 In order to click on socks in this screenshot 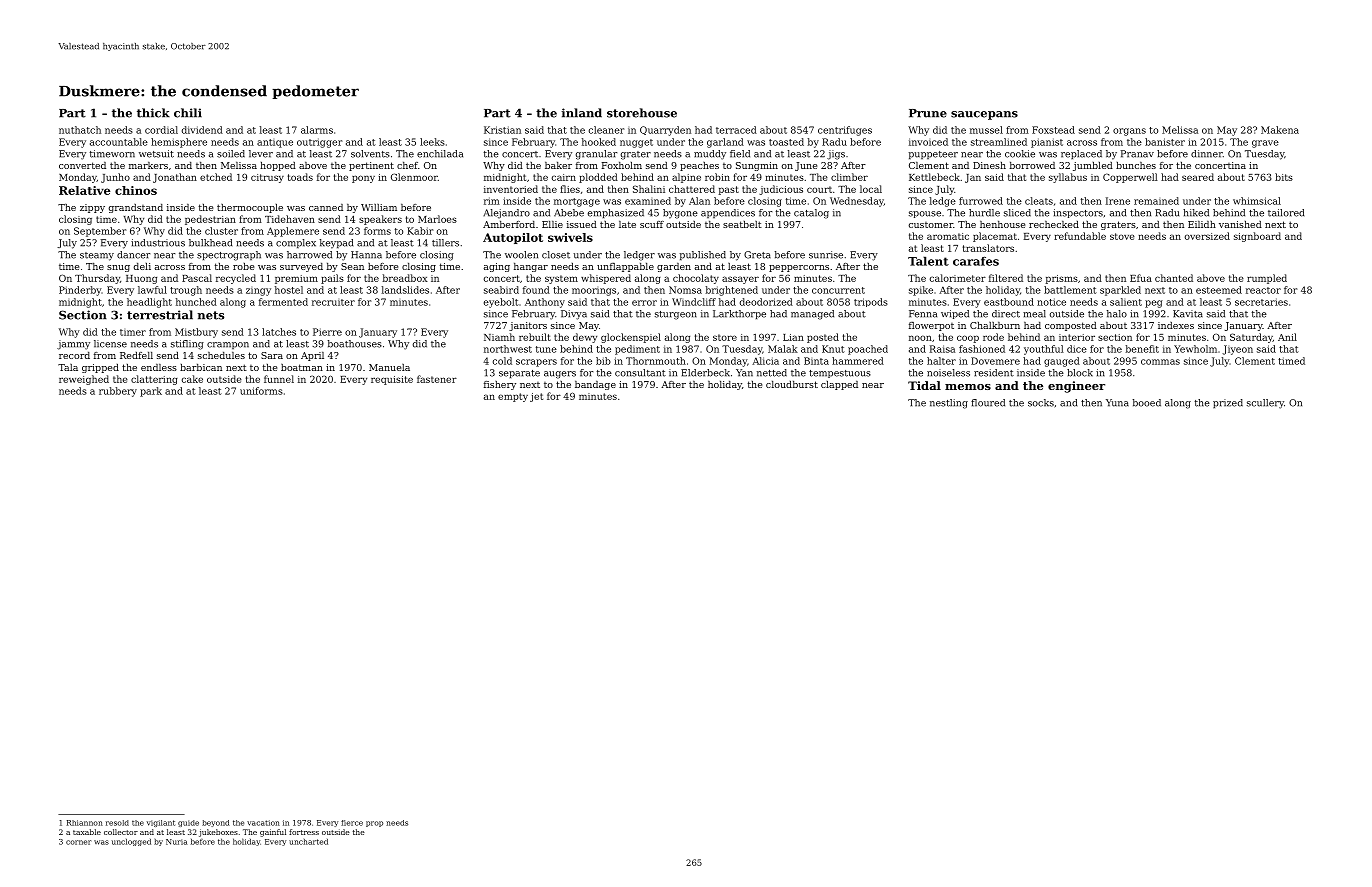, I will do `click(1041, 403)`.
